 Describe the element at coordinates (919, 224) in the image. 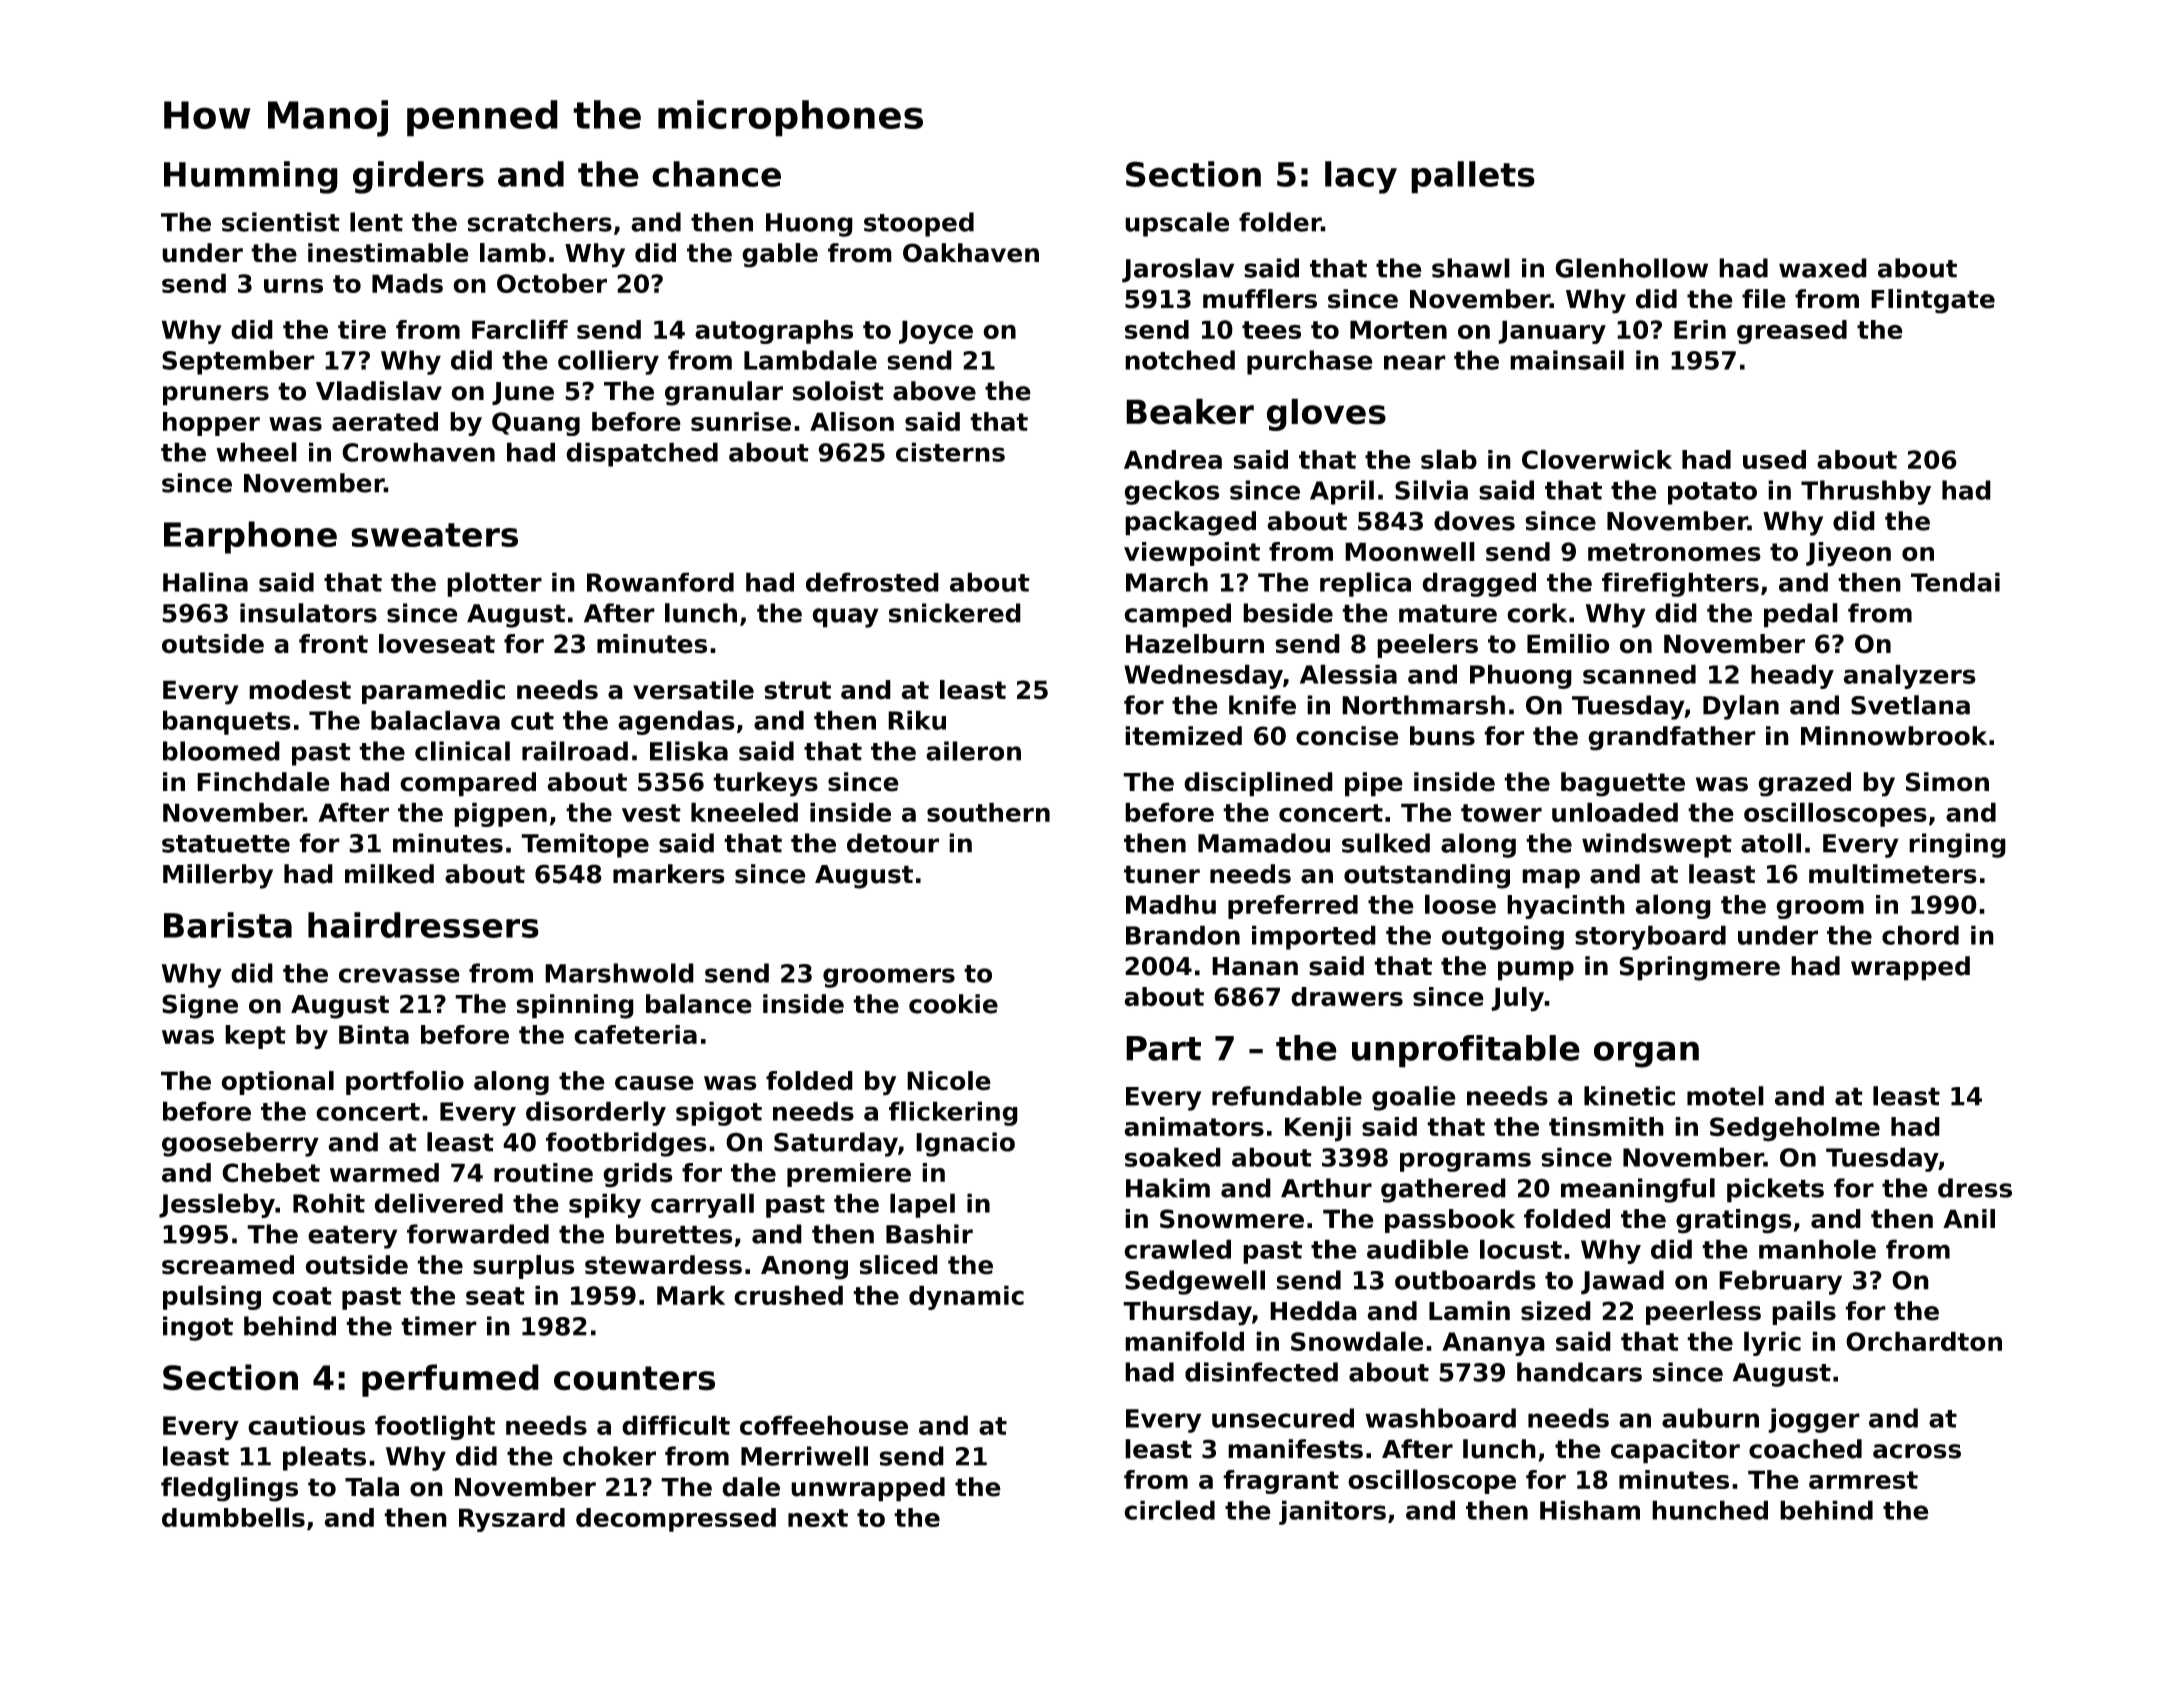

I see `stooped` at that location.
